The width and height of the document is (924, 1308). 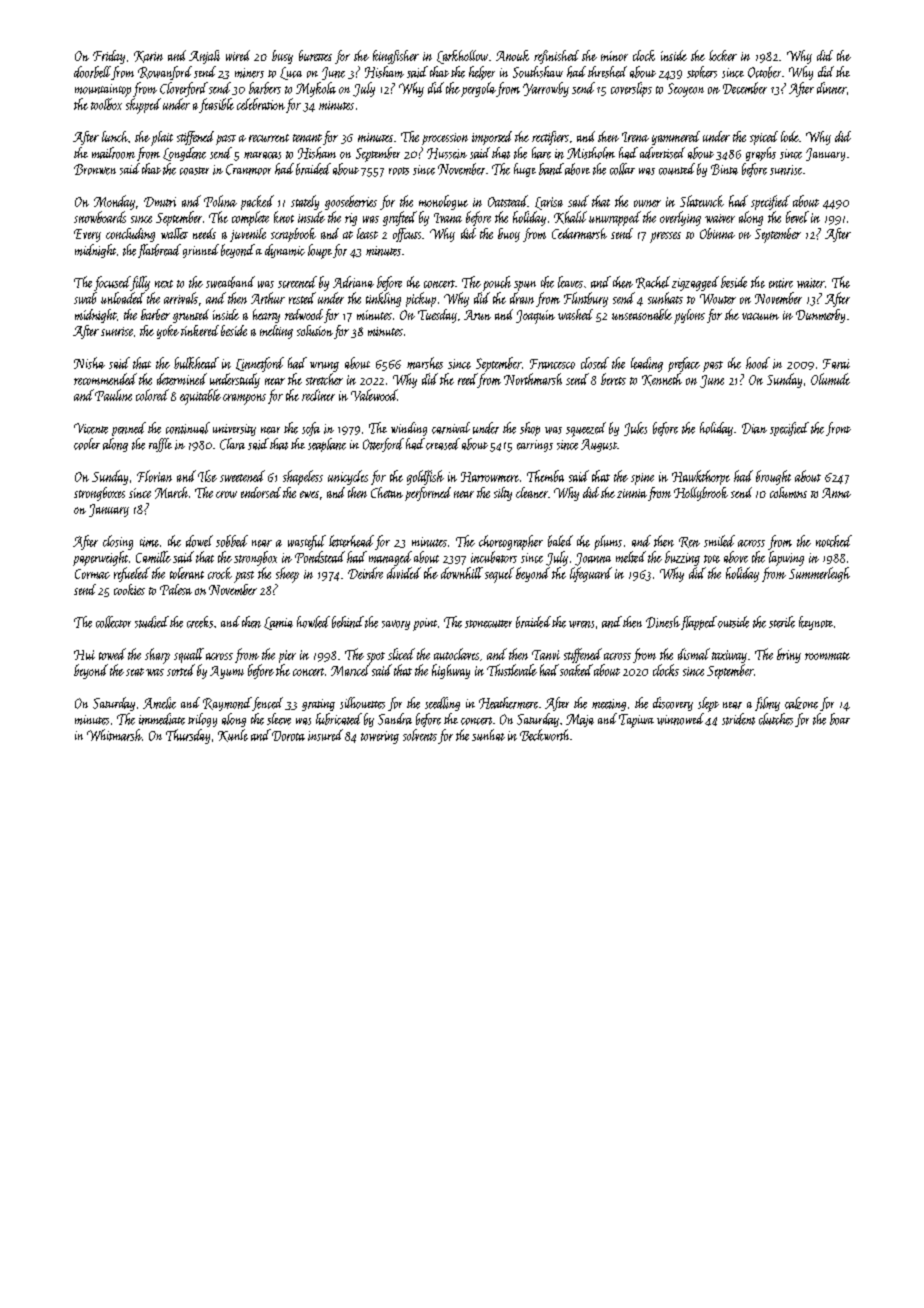 I want to click on bevel, so click(x=797, y=217).
